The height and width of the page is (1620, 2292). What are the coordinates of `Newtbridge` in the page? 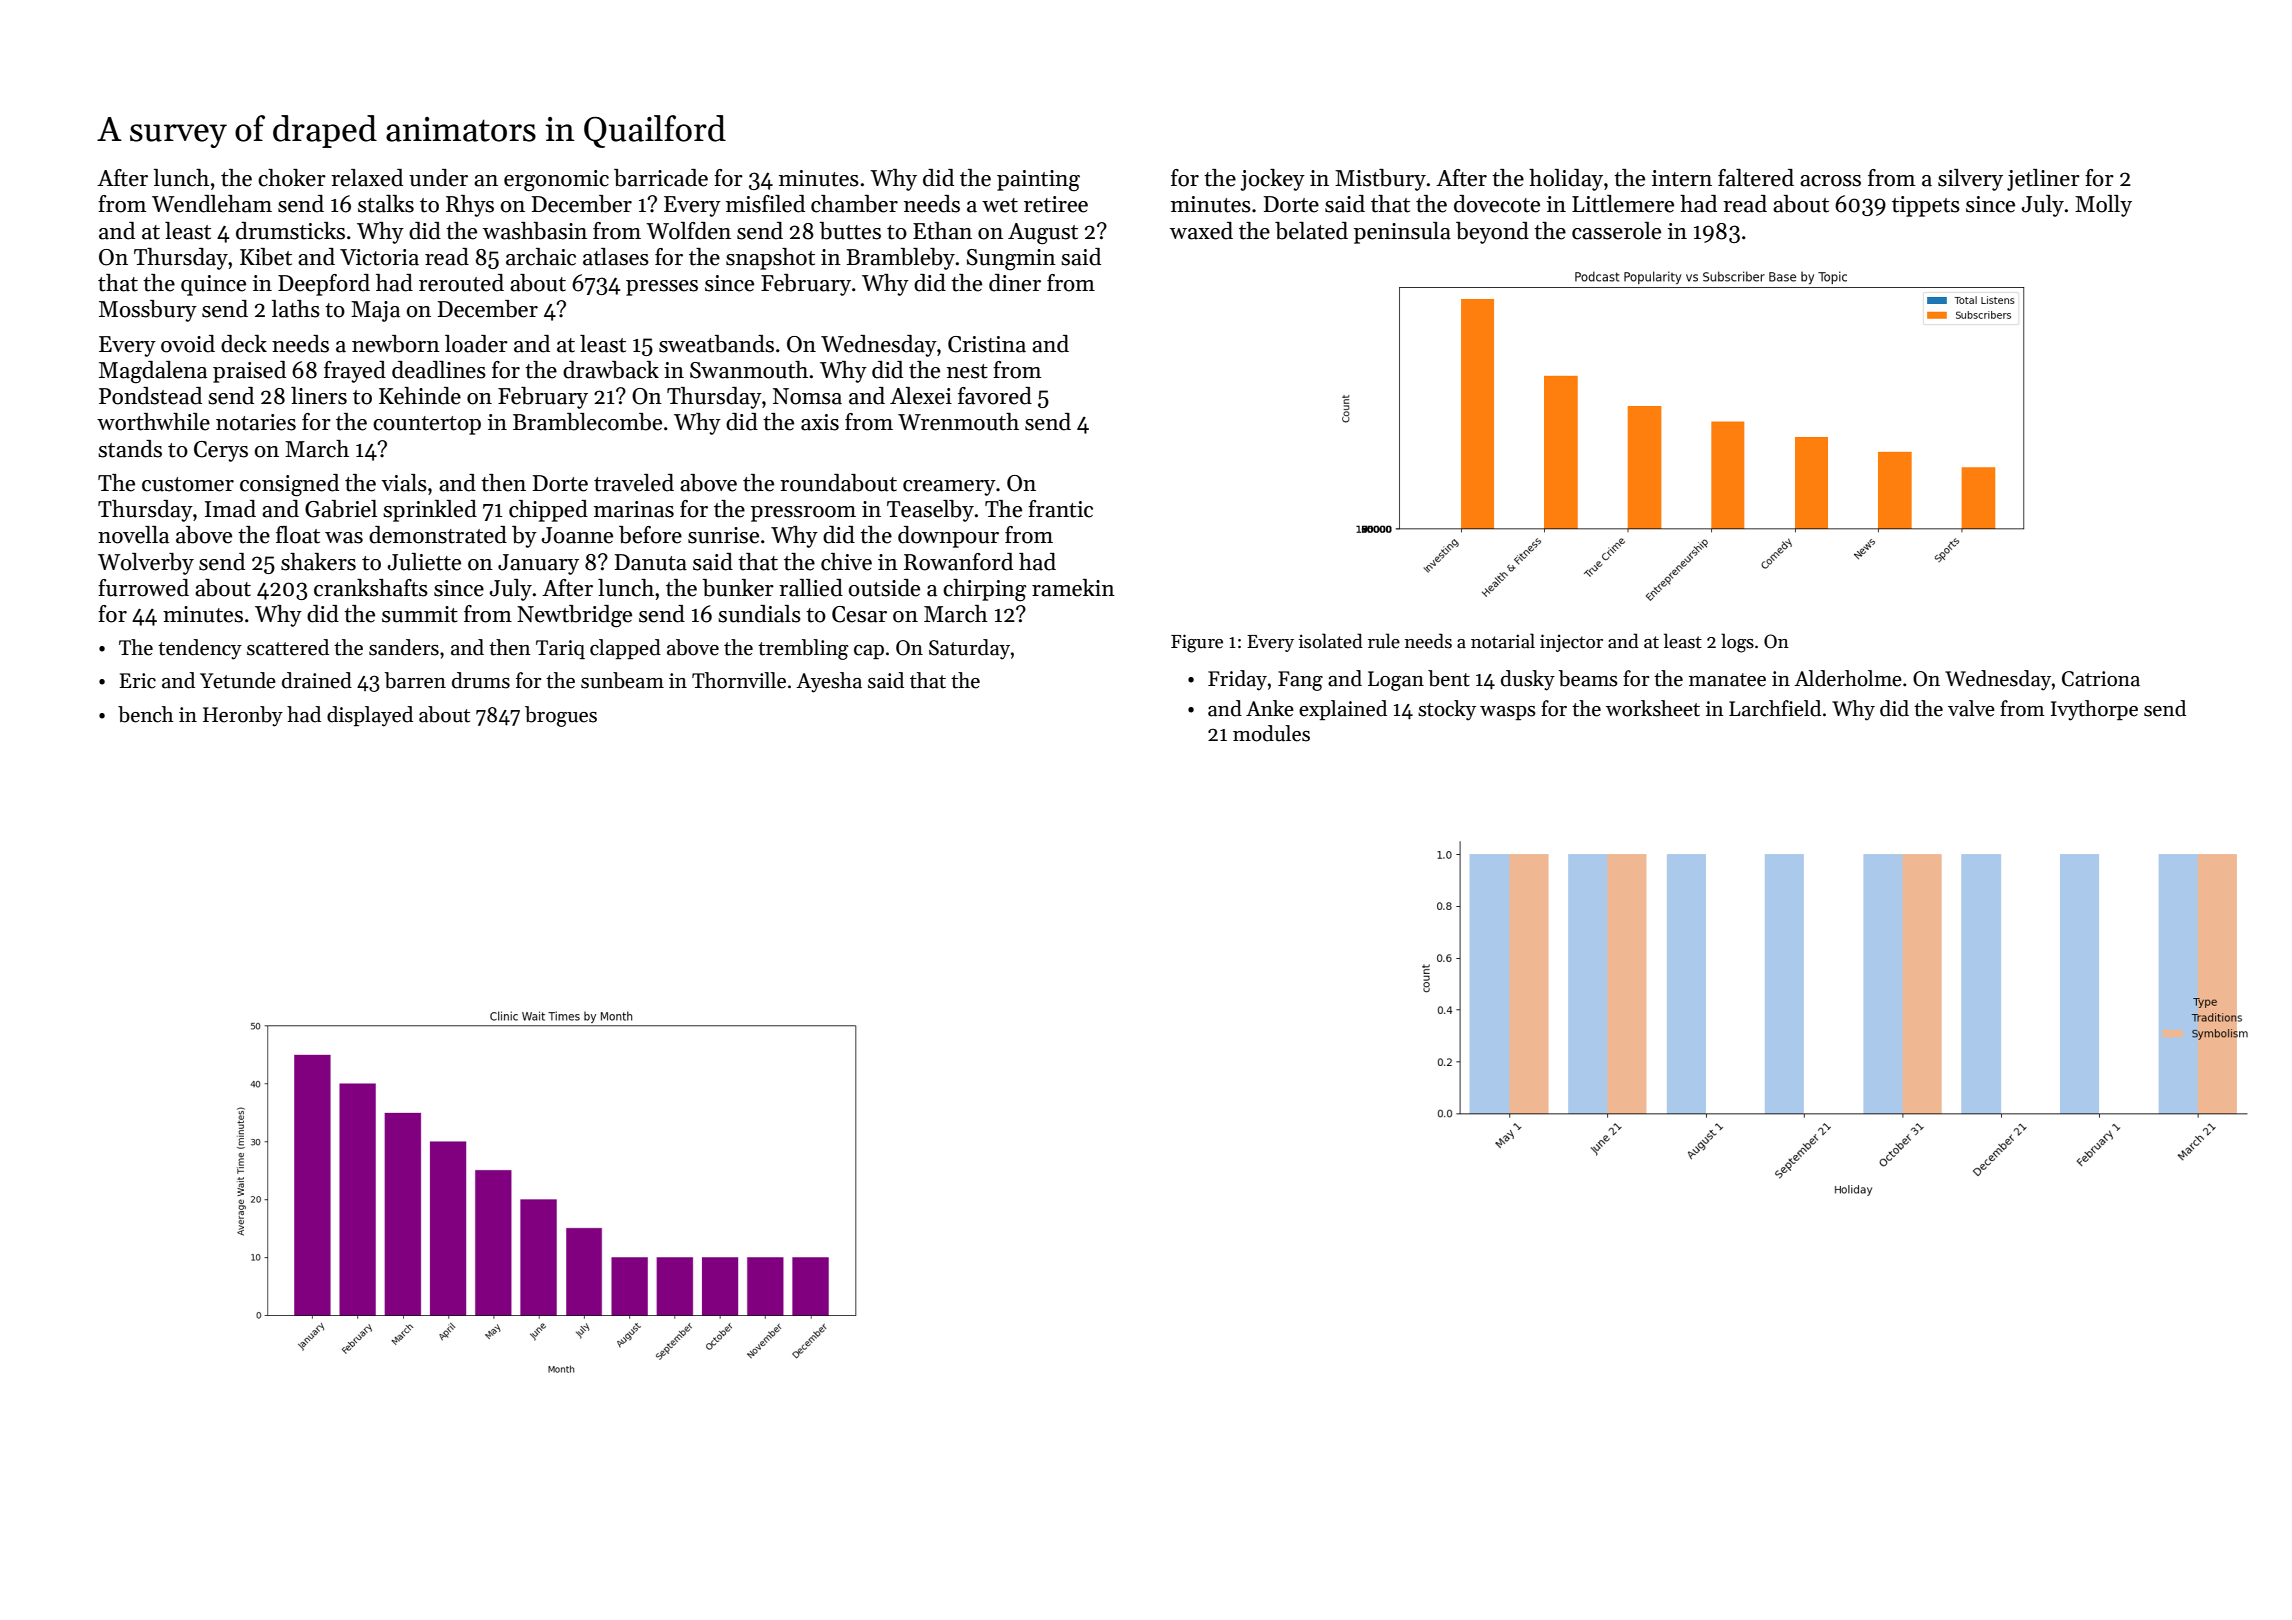 It's located at (574, 616).
